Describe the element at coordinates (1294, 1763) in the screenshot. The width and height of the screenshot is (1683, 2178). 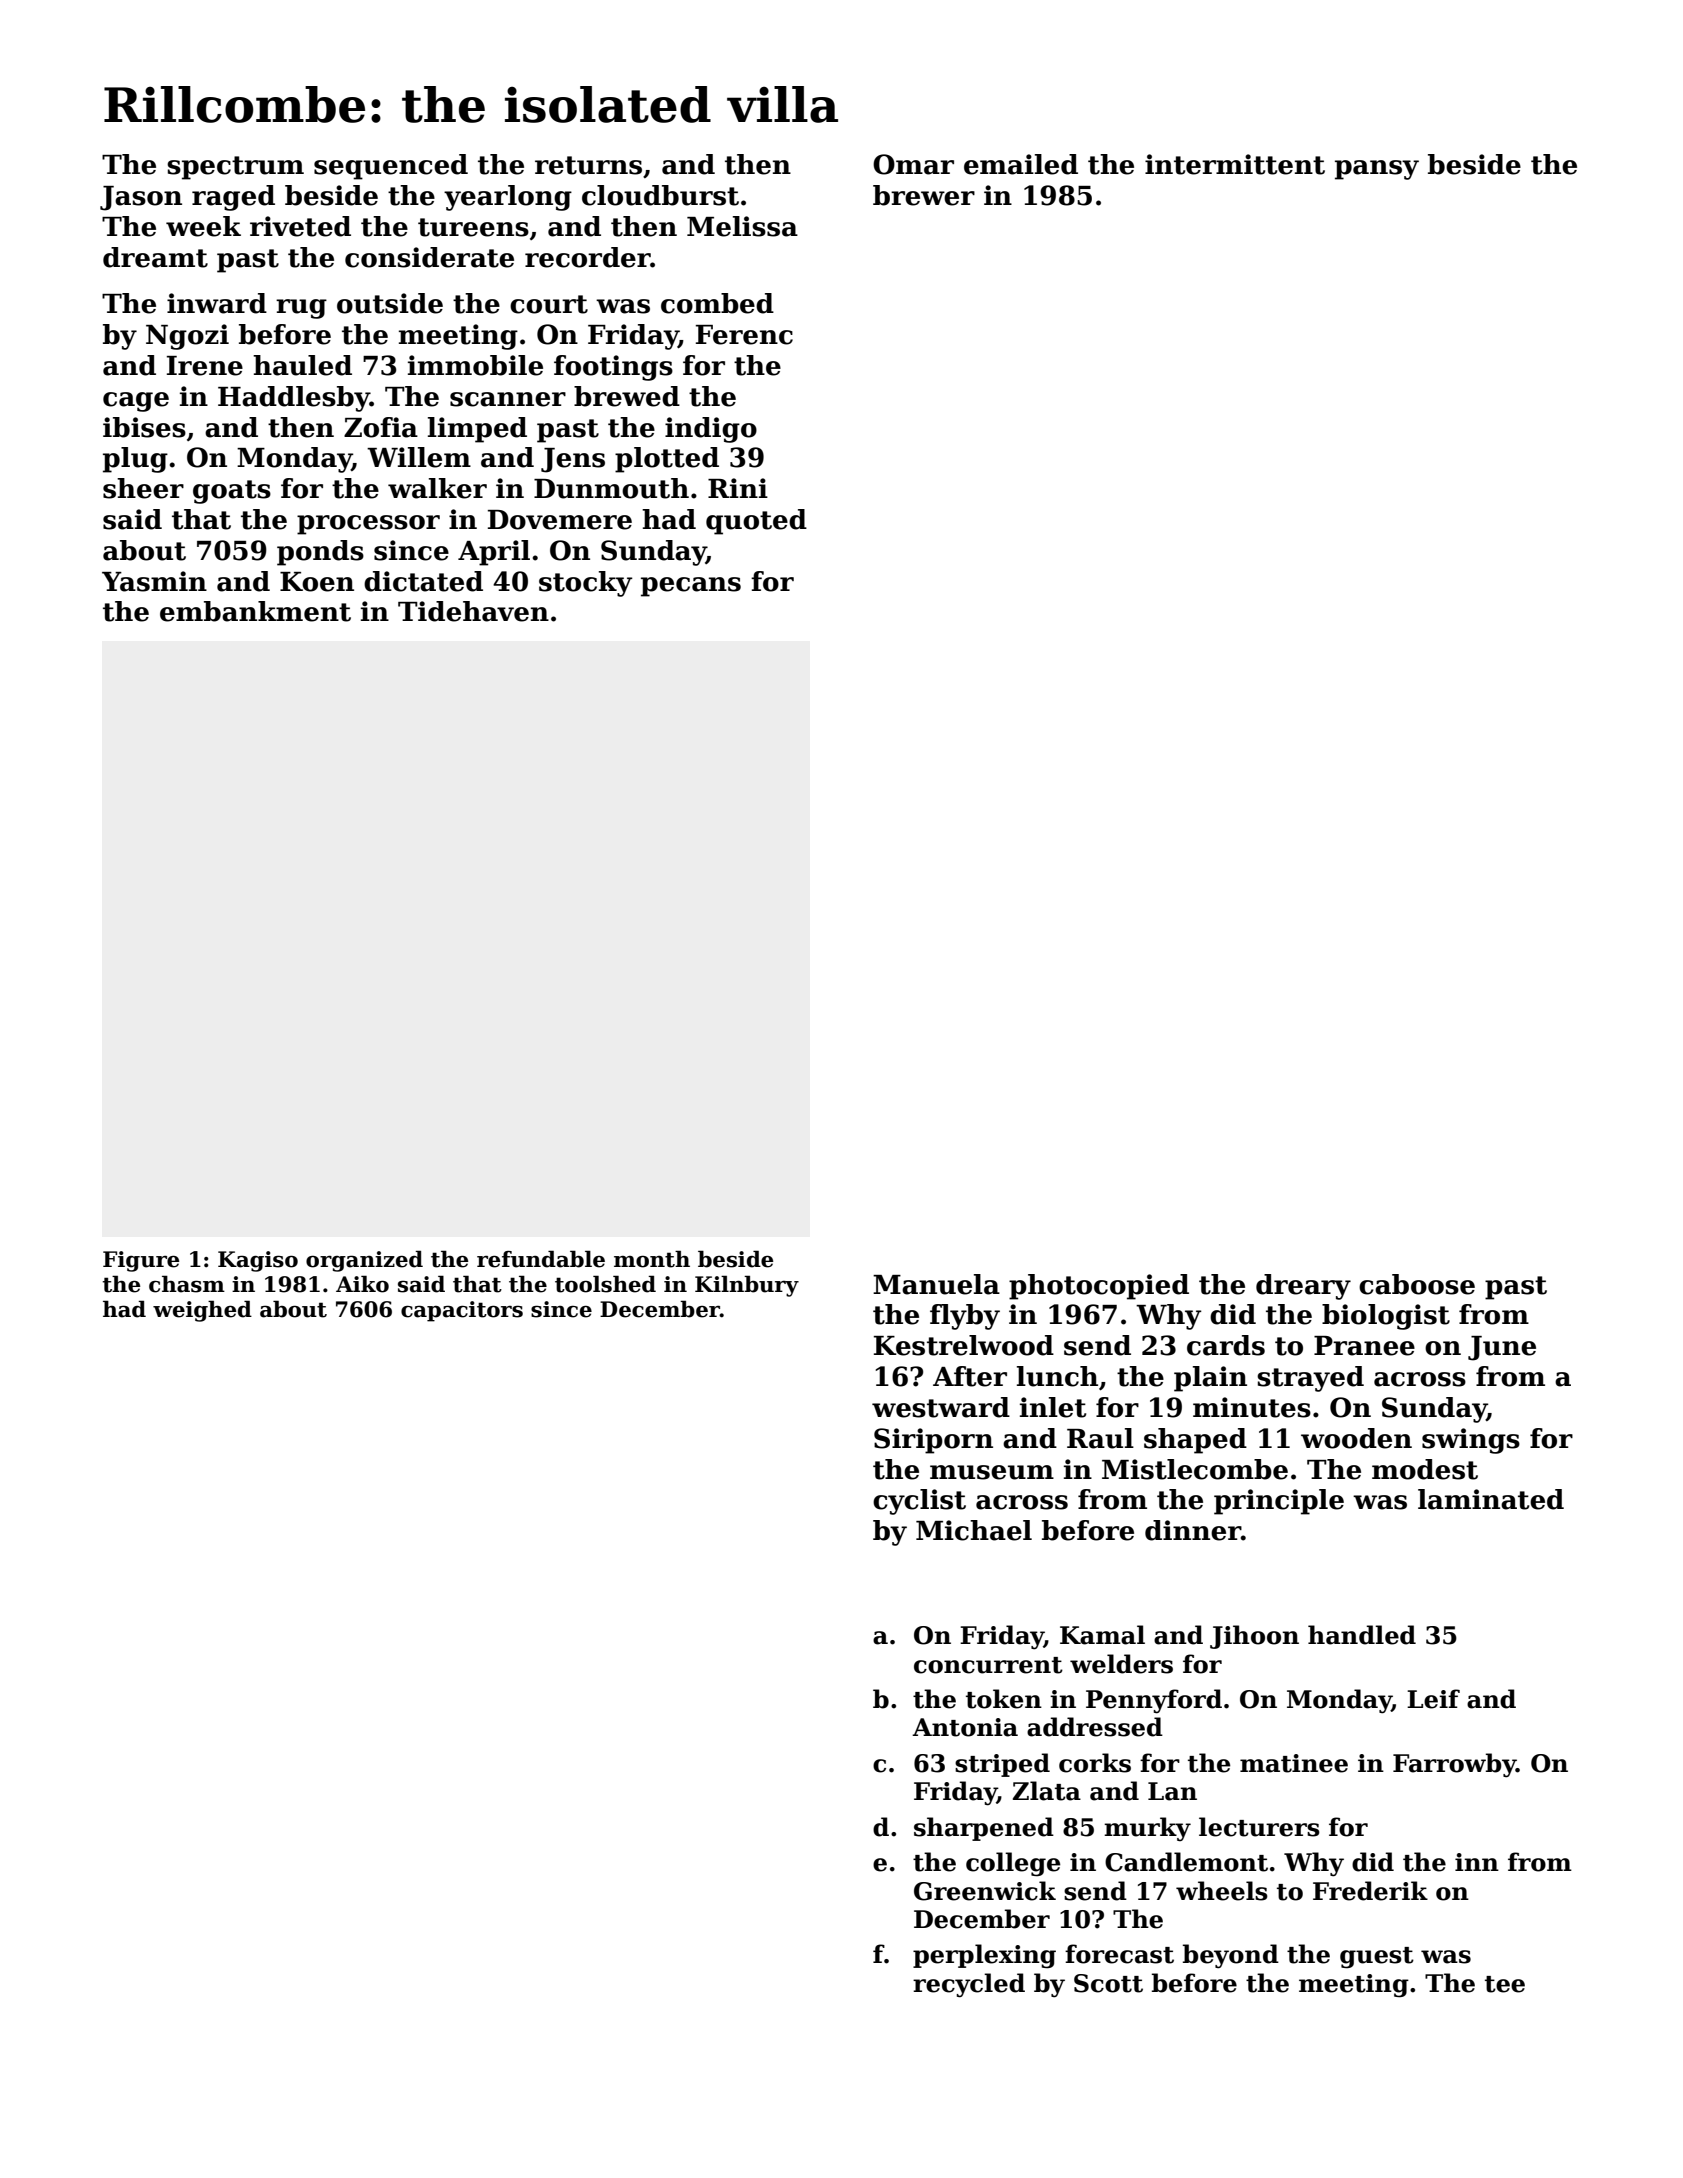
I see `matinee` at that location.
